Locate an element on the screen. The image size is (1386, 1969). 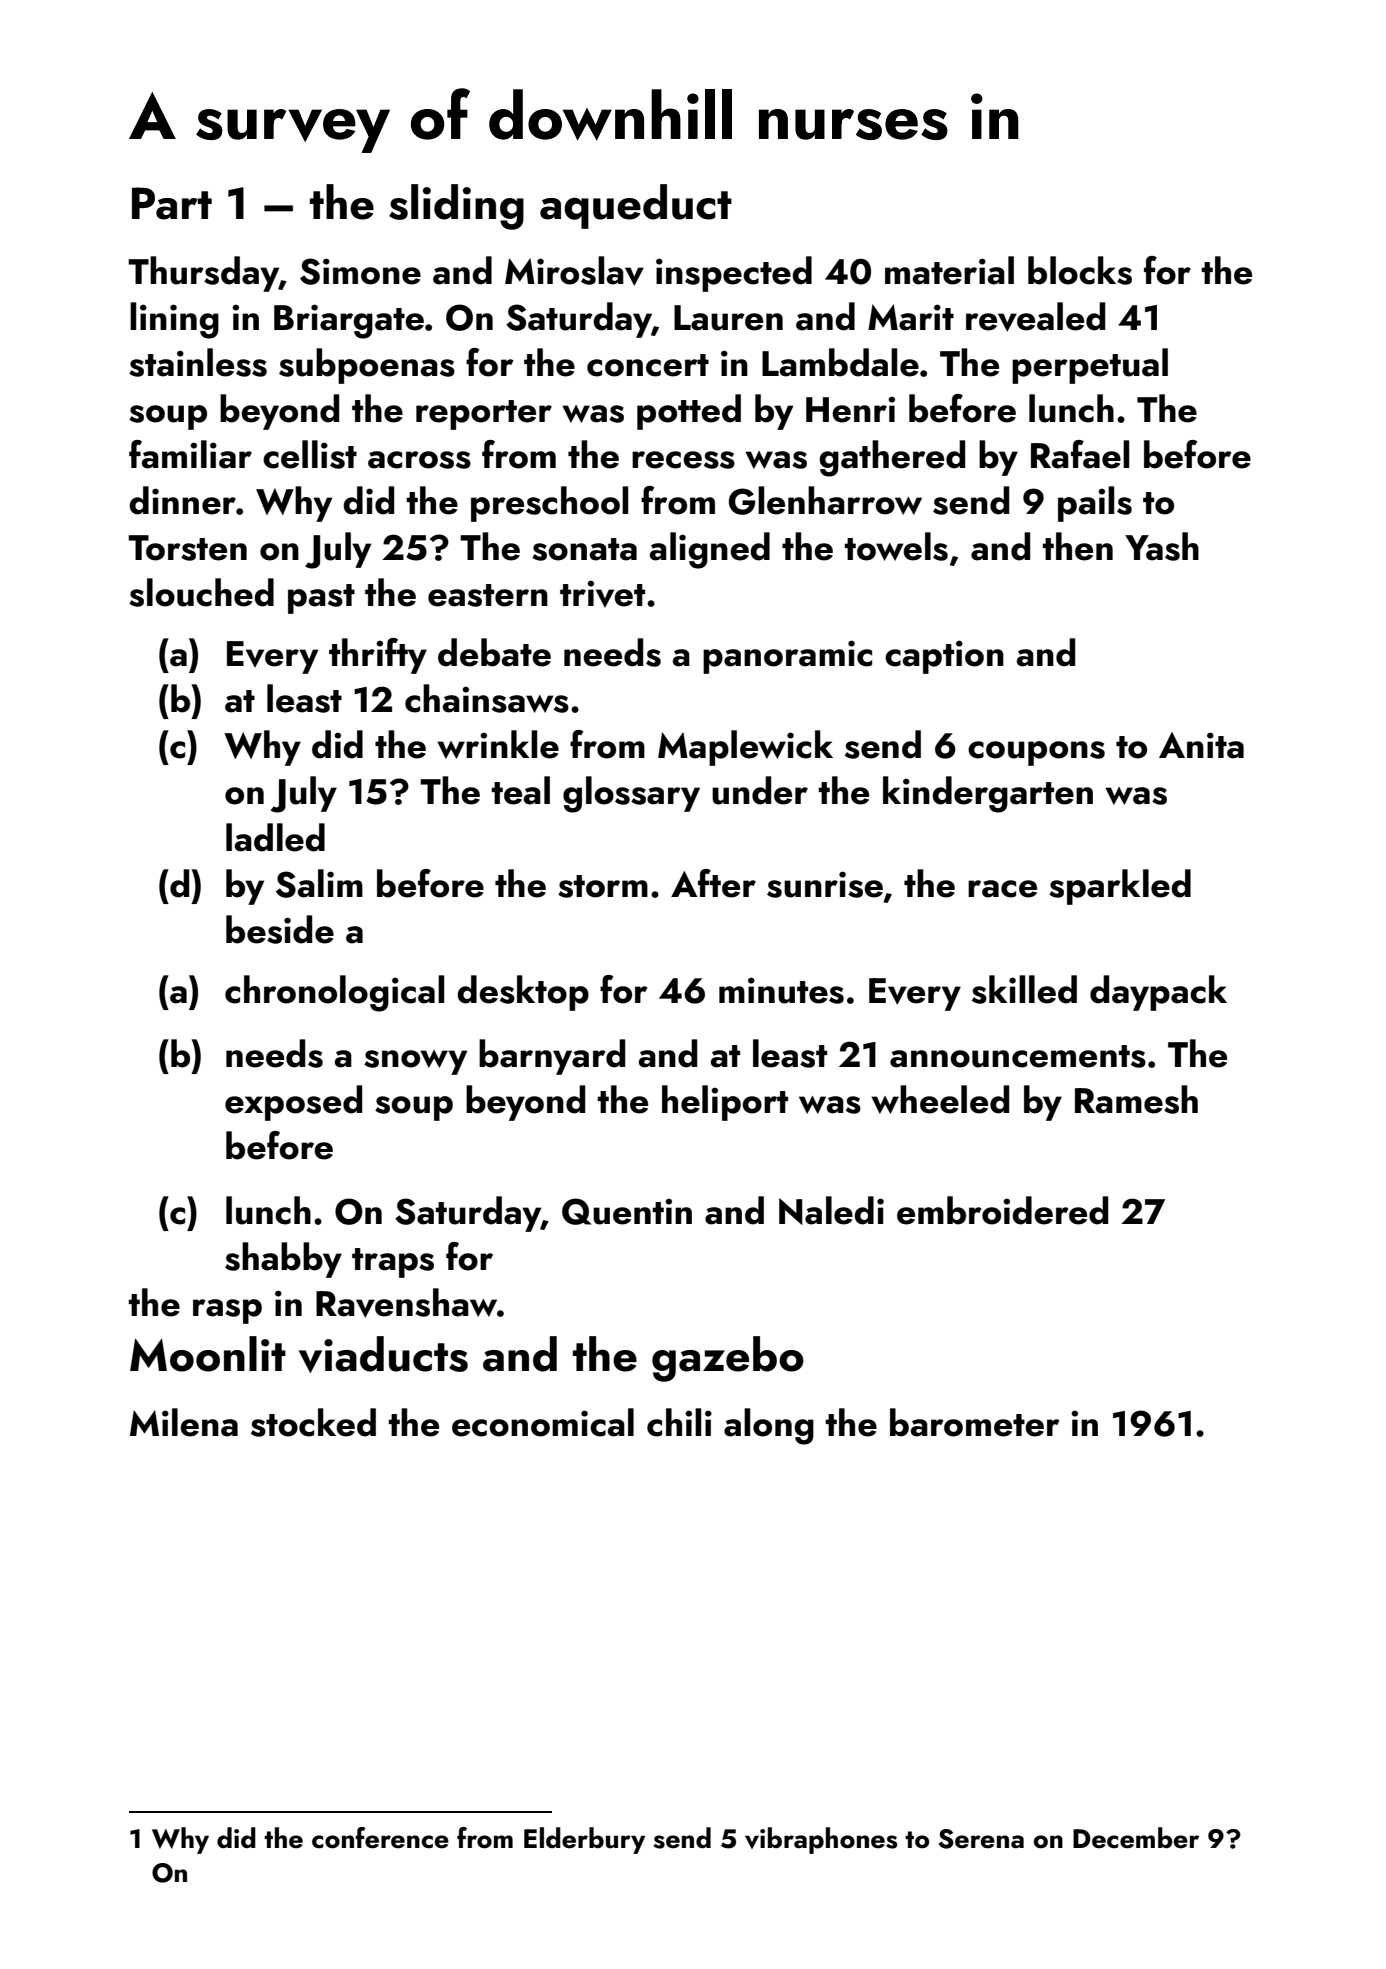
December is located at coordinates (1136, 1838).
